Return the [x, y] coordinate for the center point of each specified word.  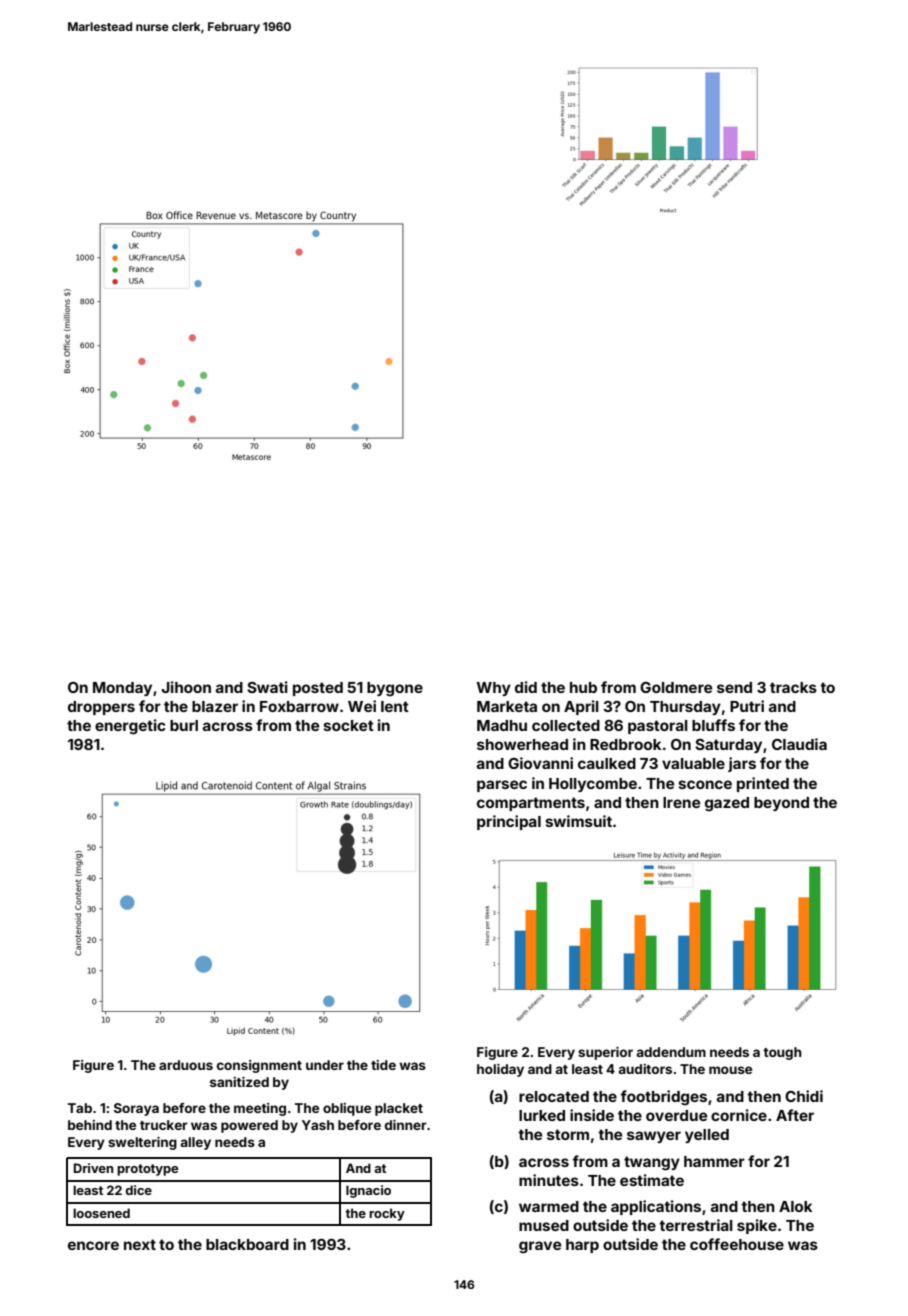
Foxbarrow [299, 706]
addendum [671, 1052]
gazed [727, 804]
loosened [101, 1213]
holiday [500, 1070]
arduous [186, 1065]
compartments [531, 804]
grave [540, 1247]
